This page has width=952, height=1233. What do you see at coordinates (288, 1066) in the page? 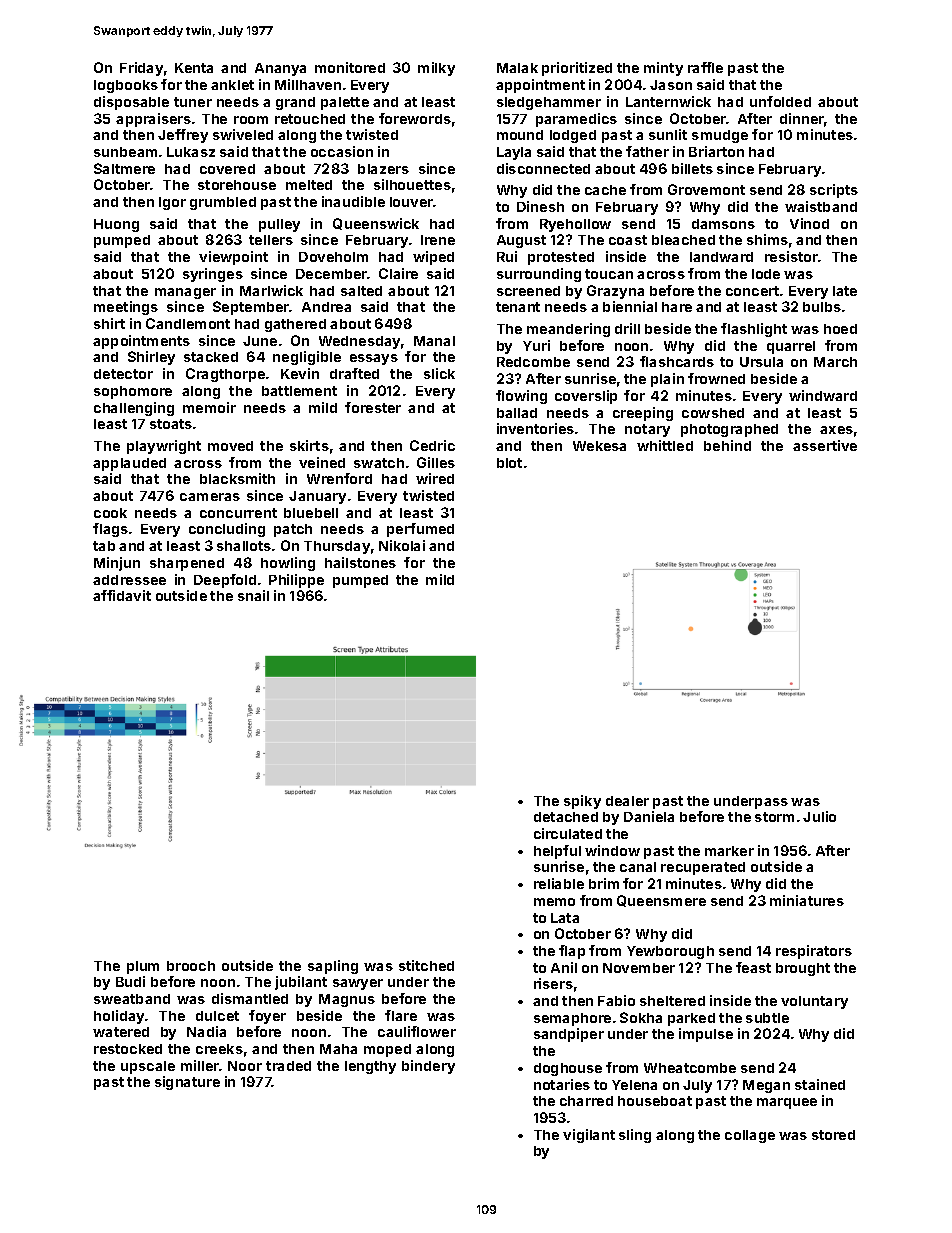
I see `traded` at bounding box center [288, 1066].
